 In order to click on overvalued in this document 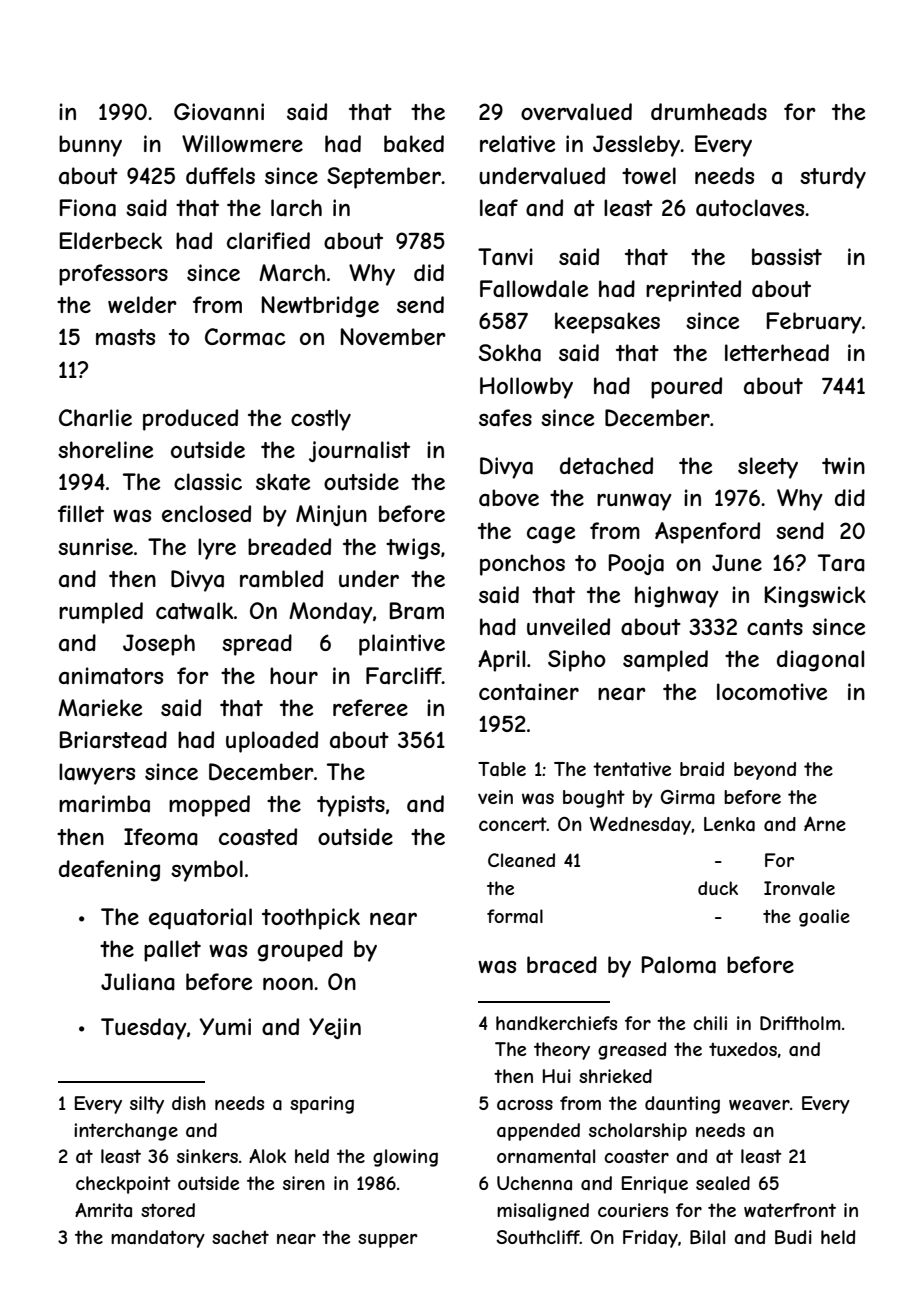, I will do `click(576, 112)`.
